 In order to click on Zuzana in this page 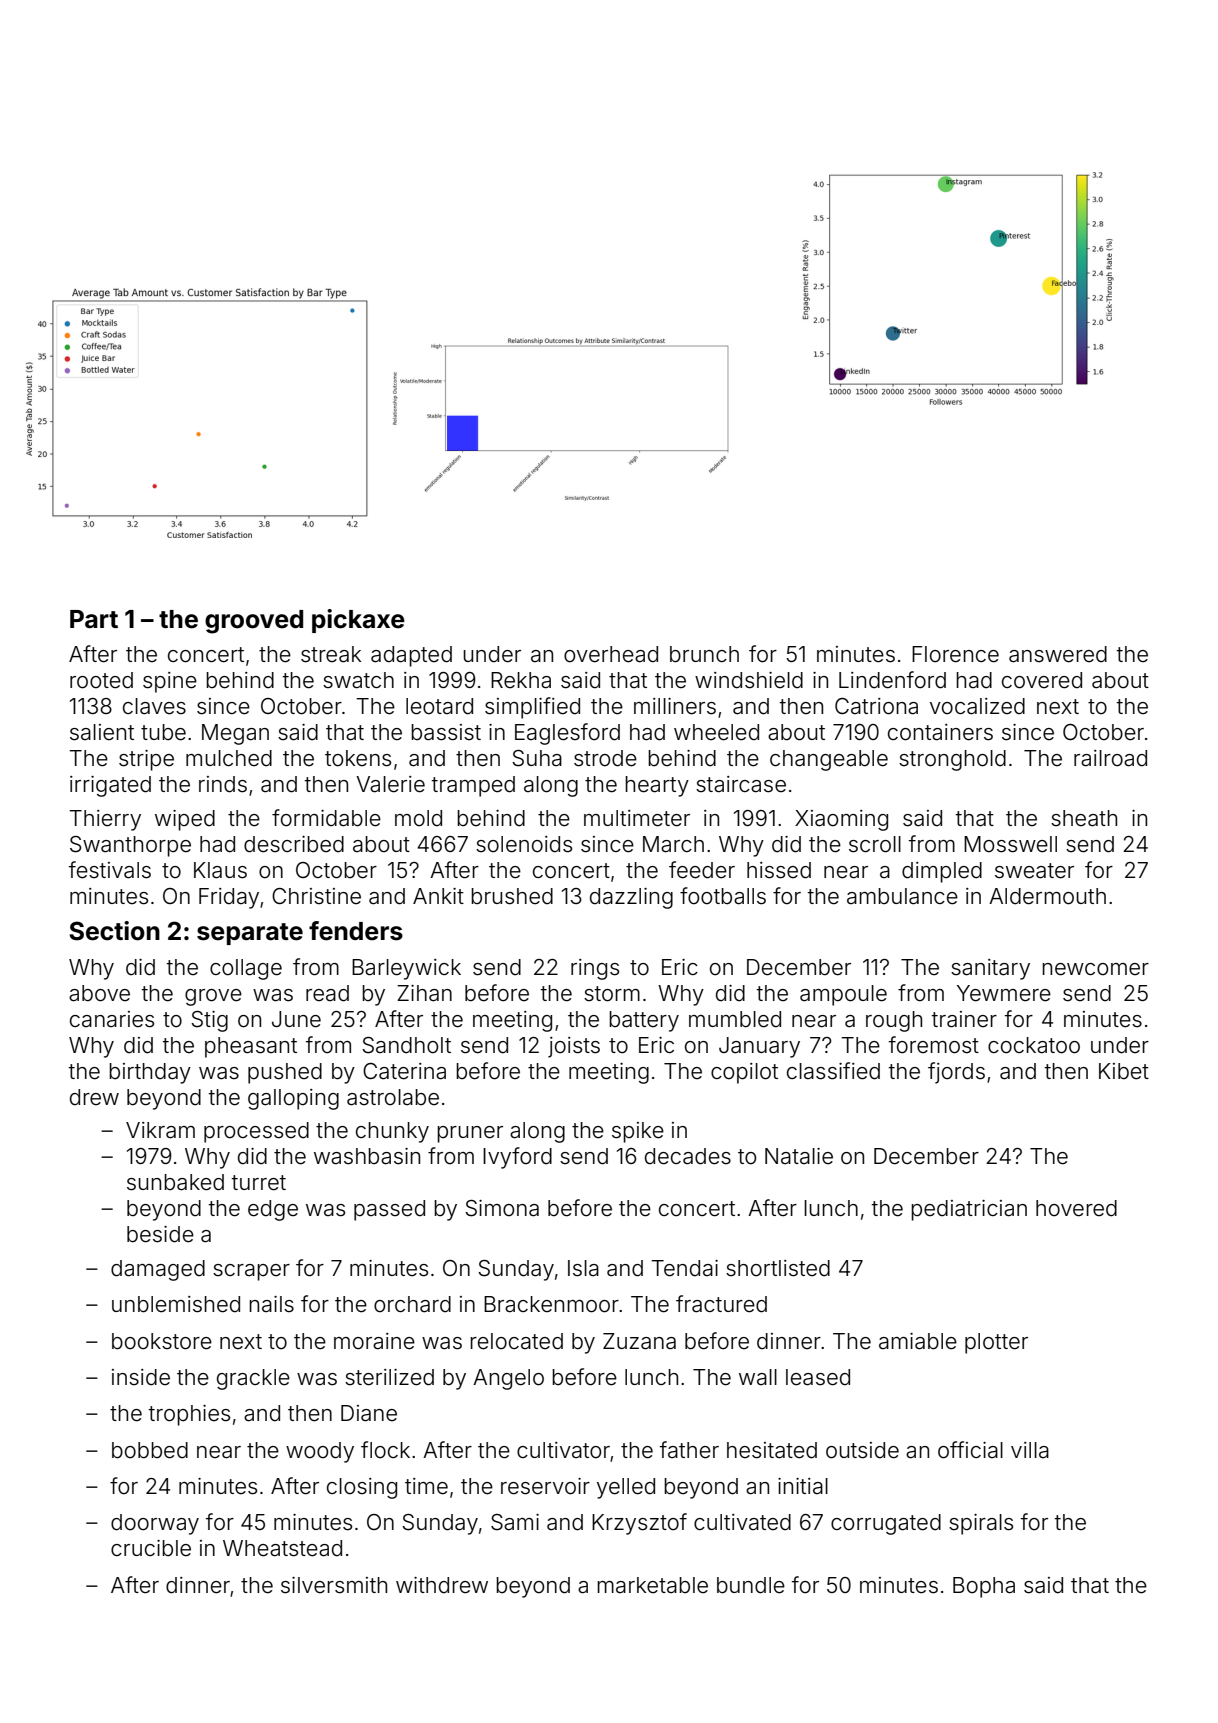, I will do `click(639, 1341)`.
